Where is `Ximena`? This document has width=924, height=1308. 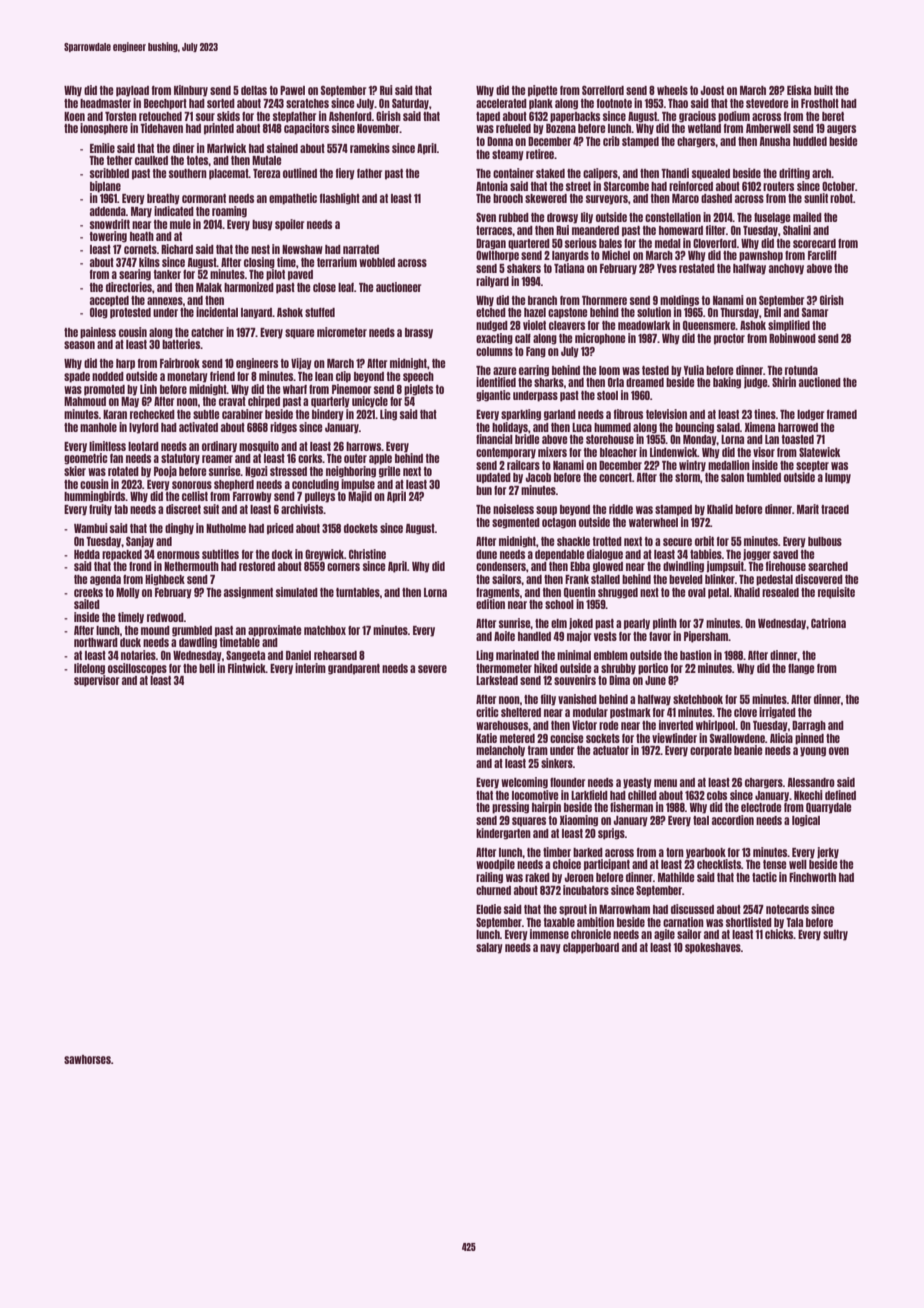 Ximena is located at coordinates (760, 427).
